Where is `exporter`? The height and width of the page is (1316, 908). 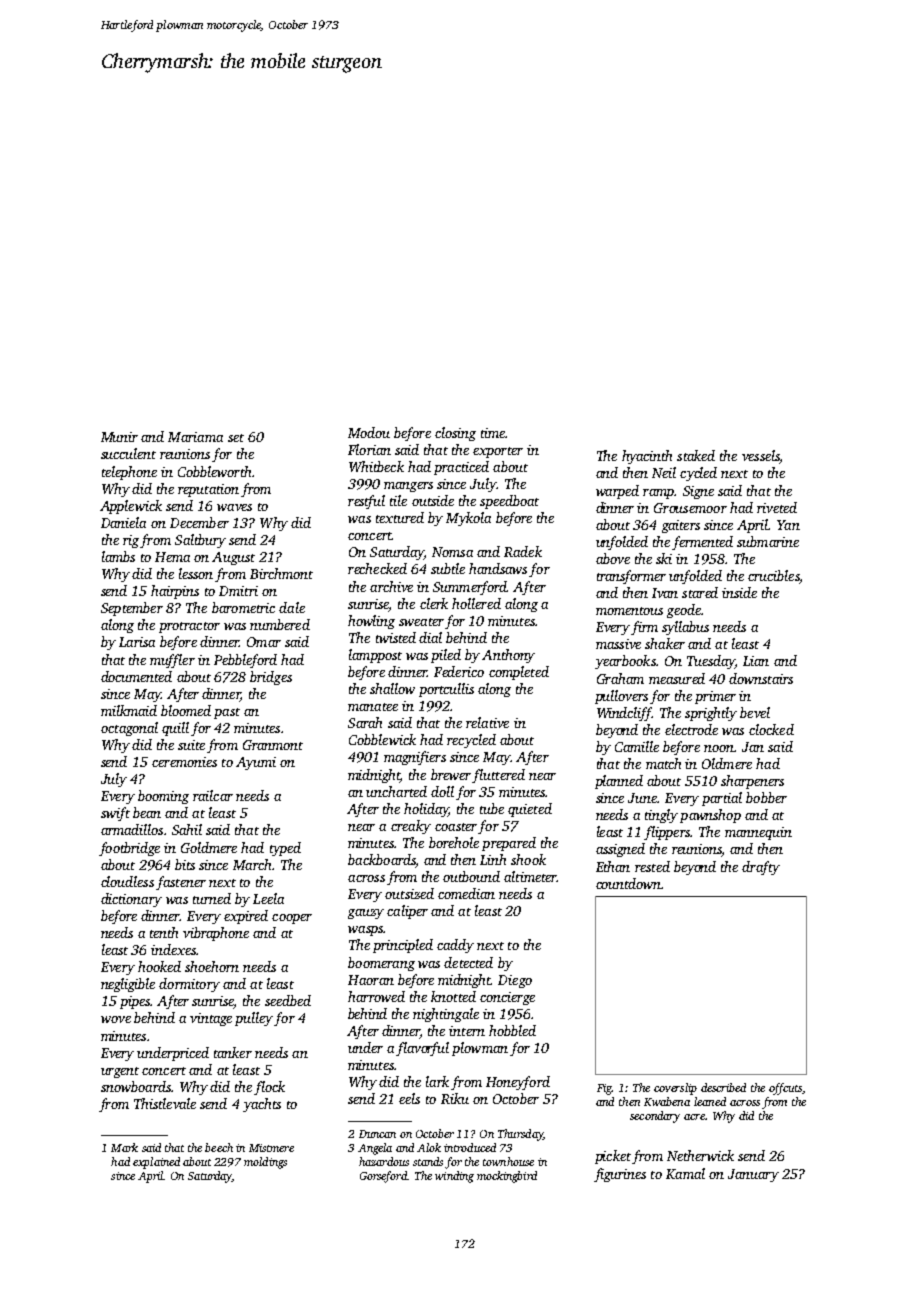 exporter is located at coordinates (498, 452).
